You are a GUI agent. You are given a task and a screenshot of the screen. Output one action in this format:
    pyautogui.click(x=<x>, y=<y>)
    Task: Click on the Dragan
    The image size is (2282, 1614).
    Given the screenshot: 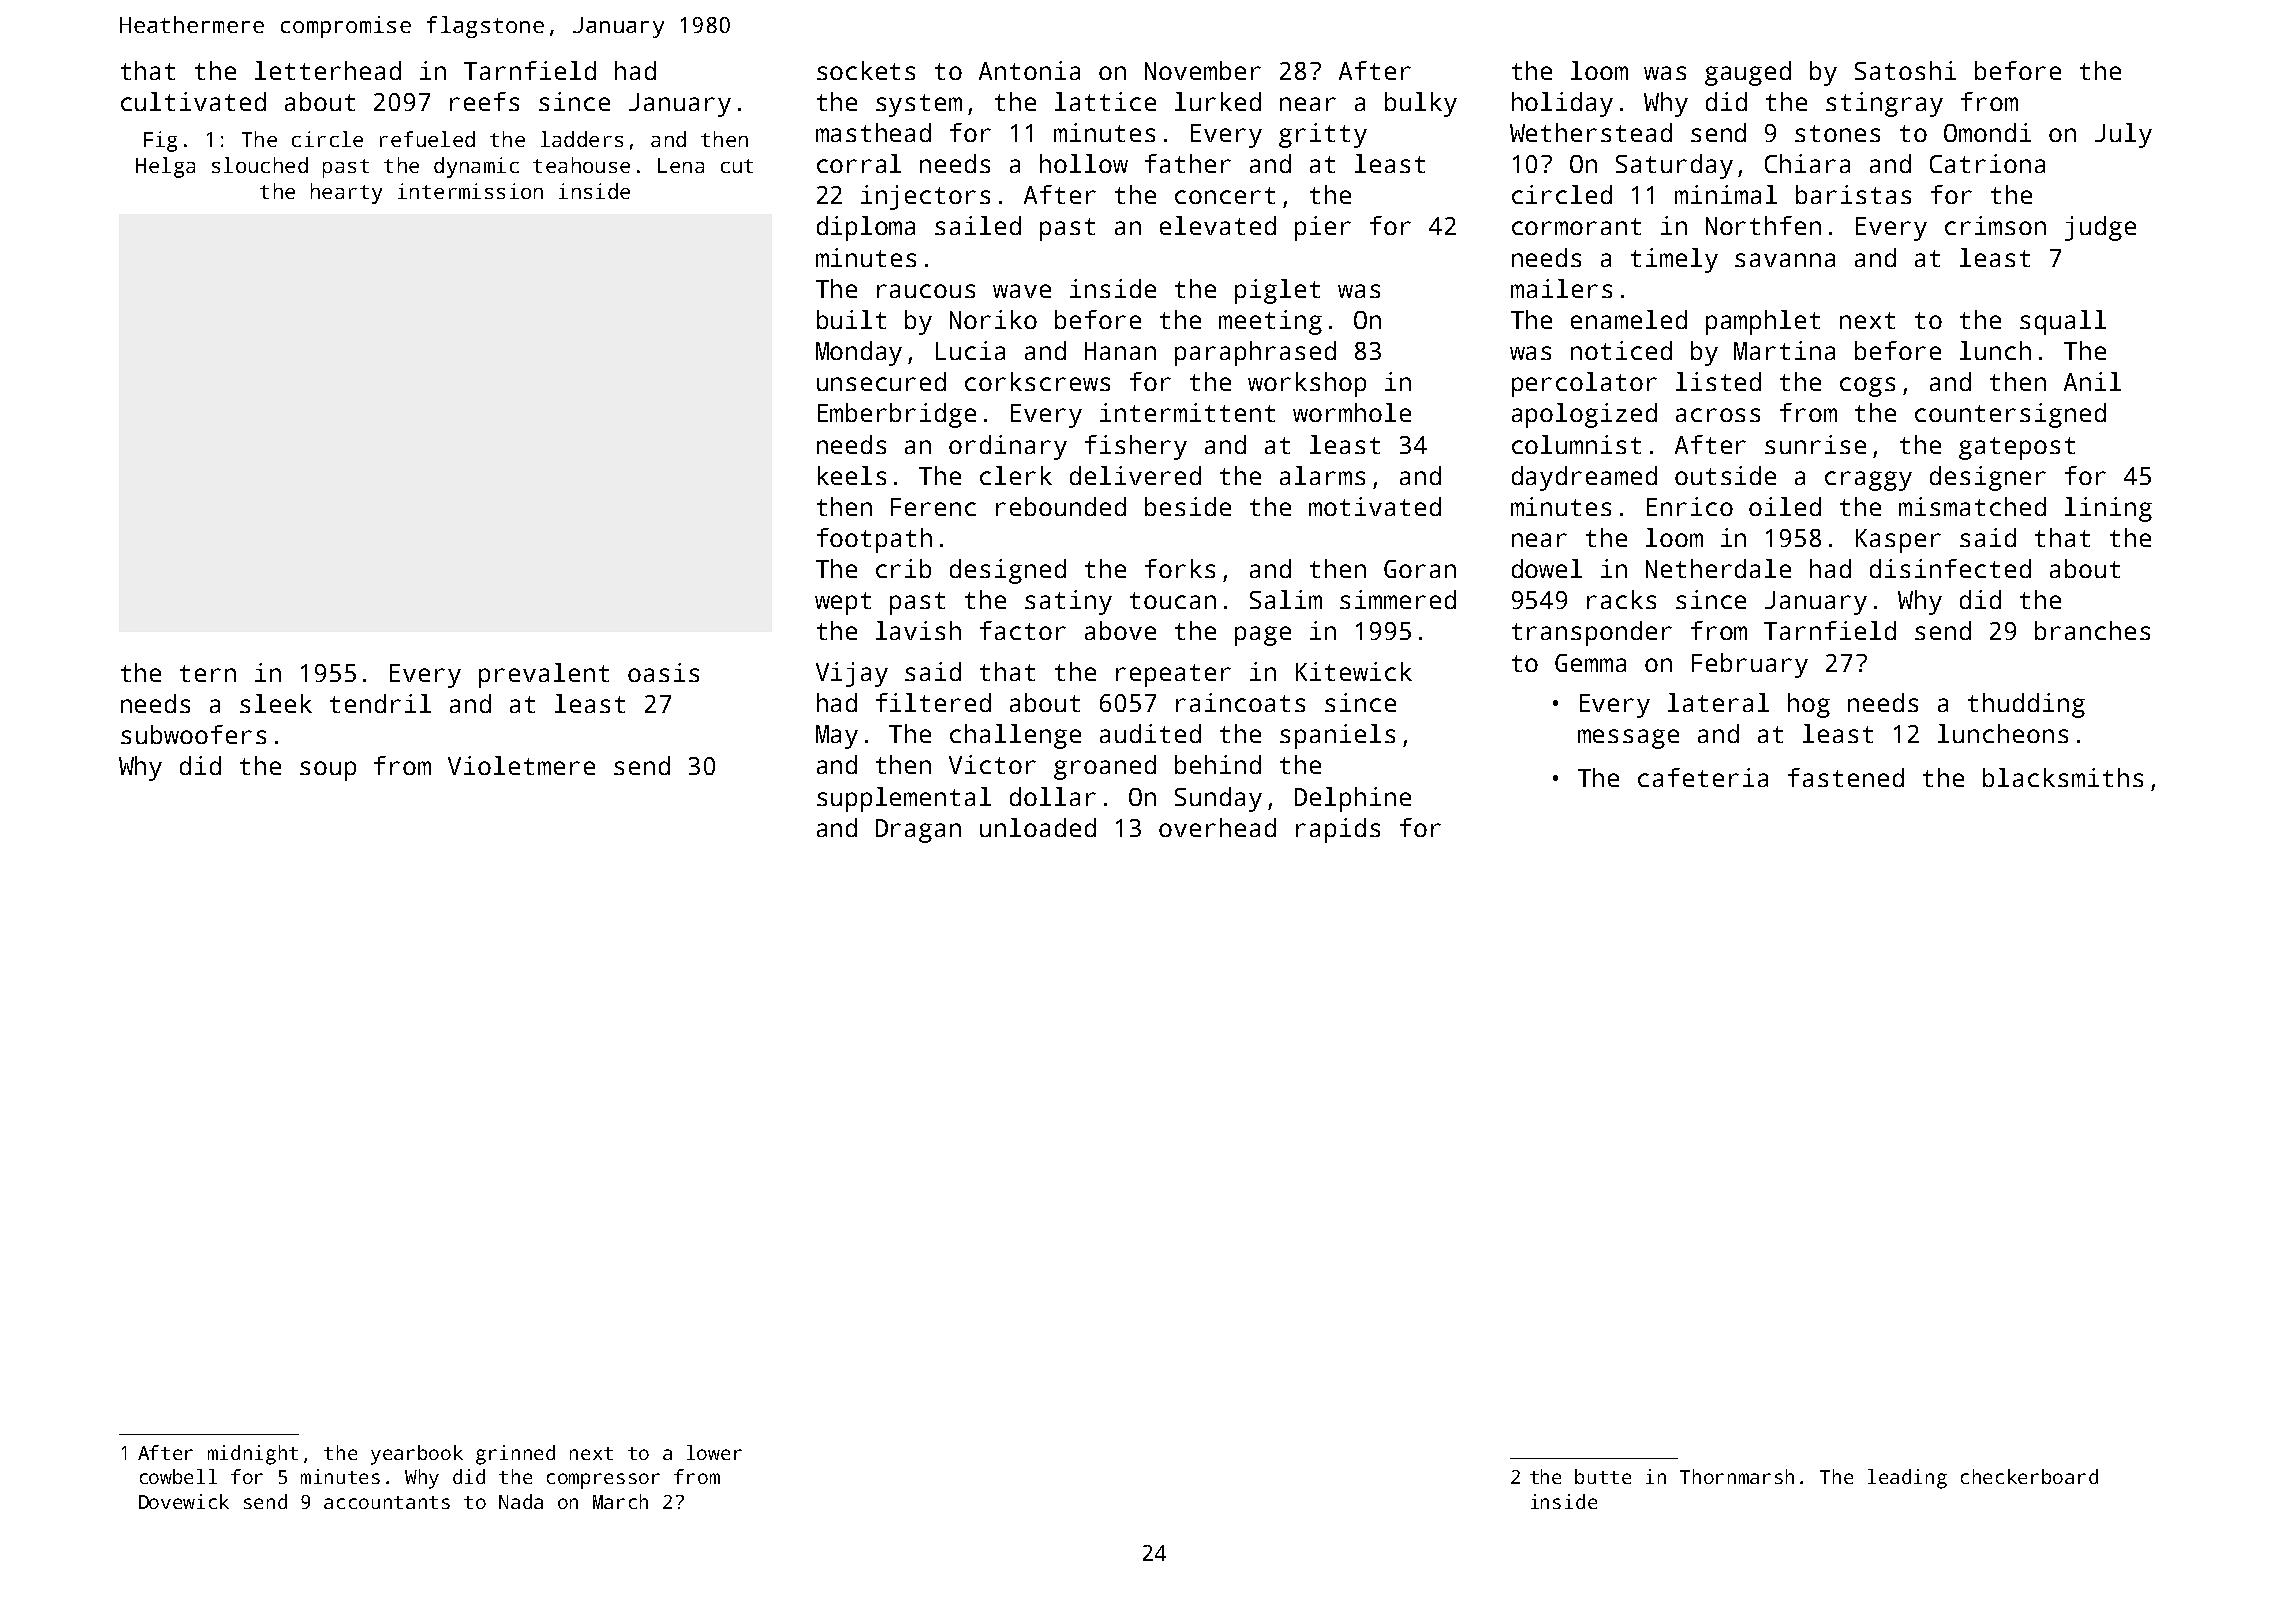 What is the action you would take?
    pyautogui.click(x=918, y=831)
